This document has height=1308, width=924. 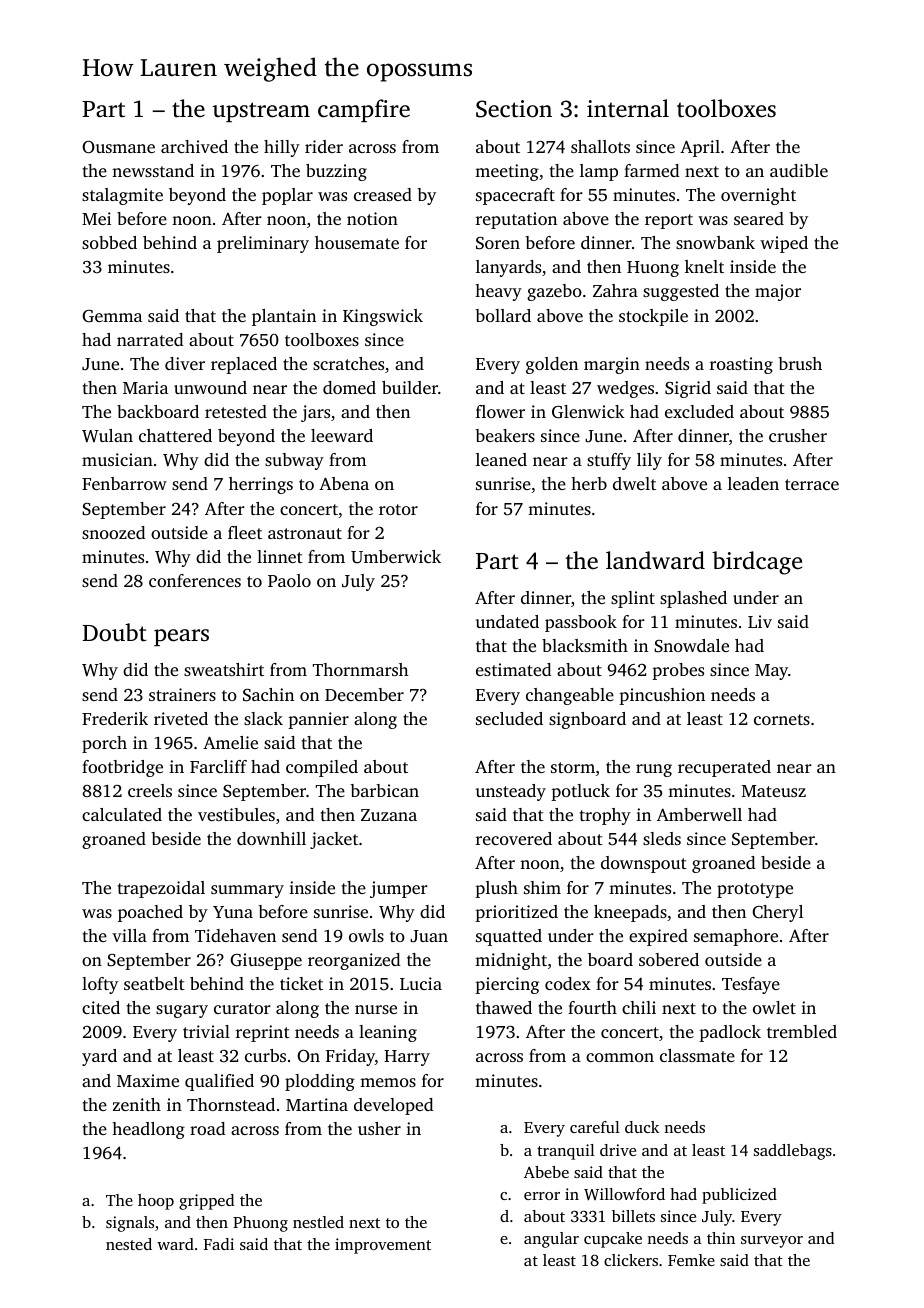 I want to click on splashed, so click(x=693, y=599).
